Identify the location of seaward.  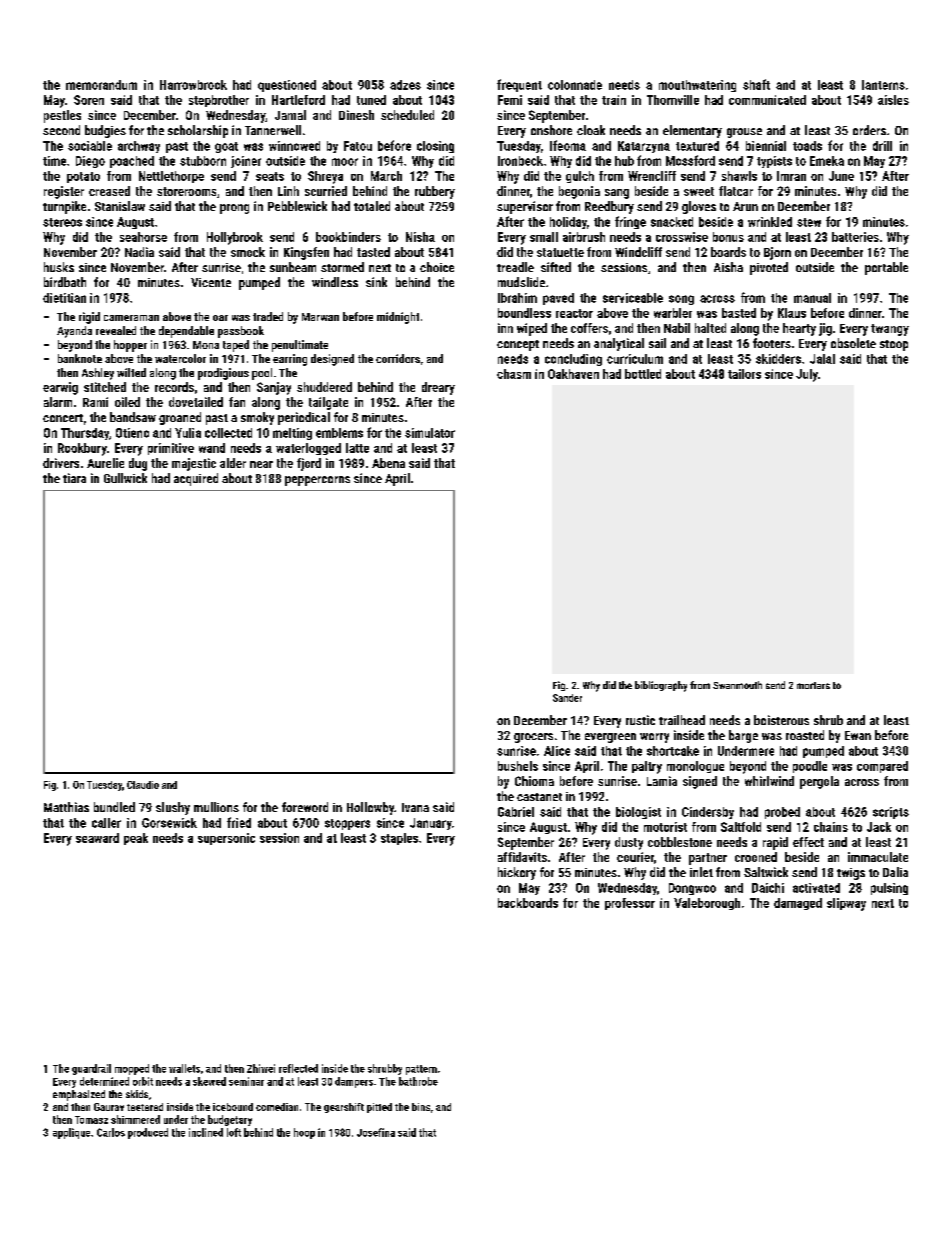
(97, 838).
